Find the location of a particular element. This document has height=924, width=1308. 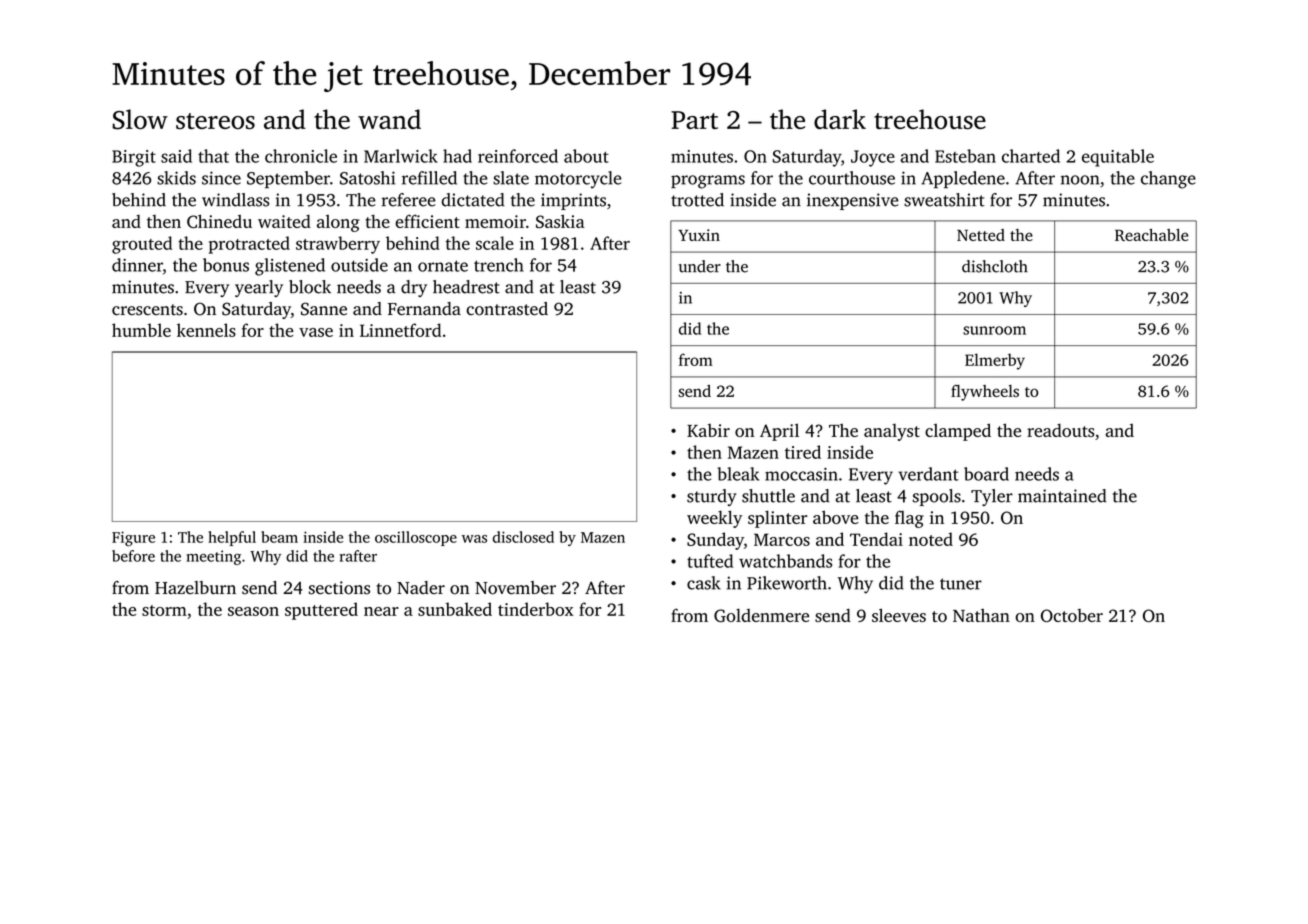

Part is located at coordinates (694, 120).
